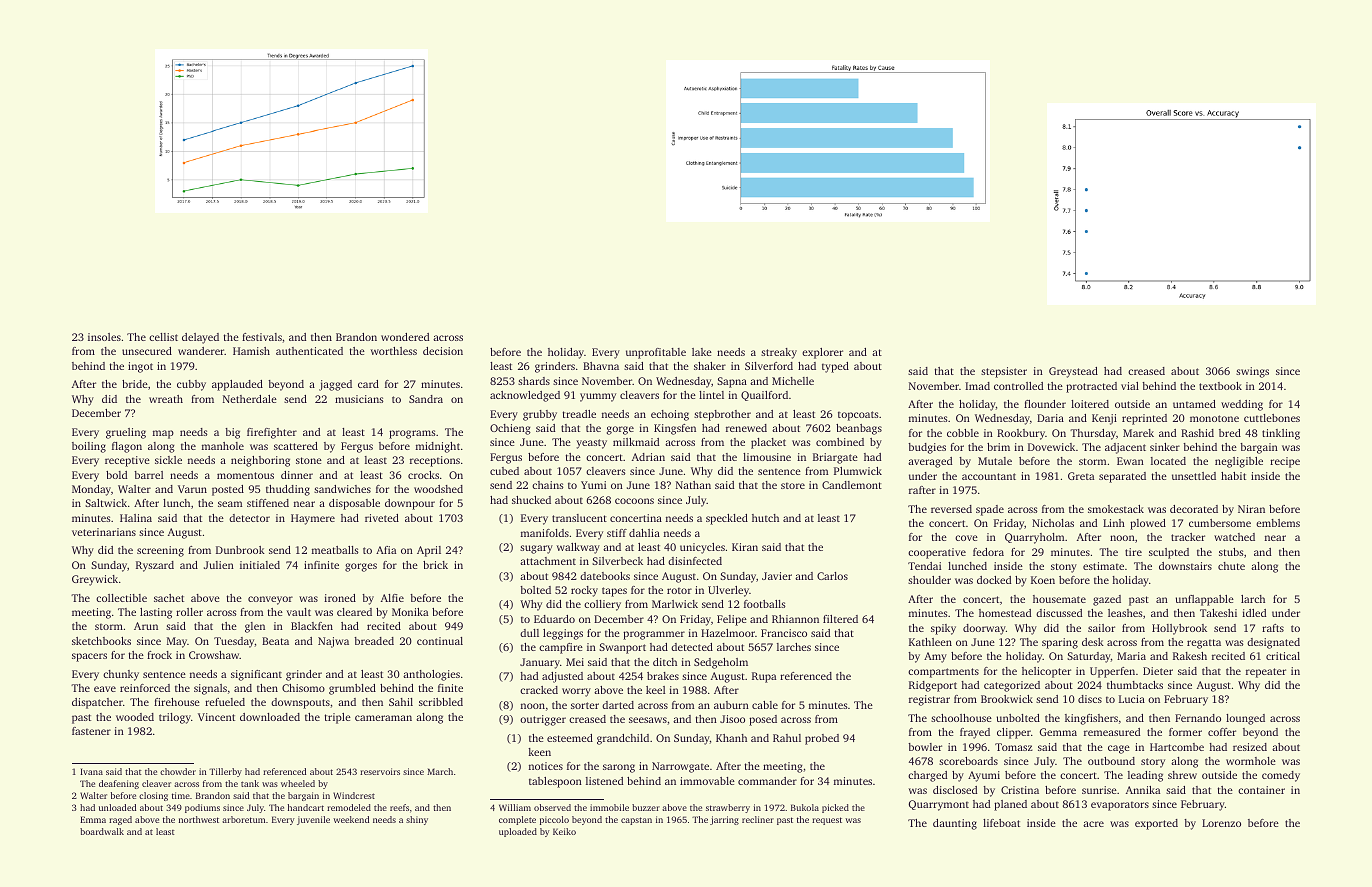 The width and height of the screenshot is (1372, 887). Describe the element at coordinates (777, 576) in the screenshot. I see `Javier` at that location.
